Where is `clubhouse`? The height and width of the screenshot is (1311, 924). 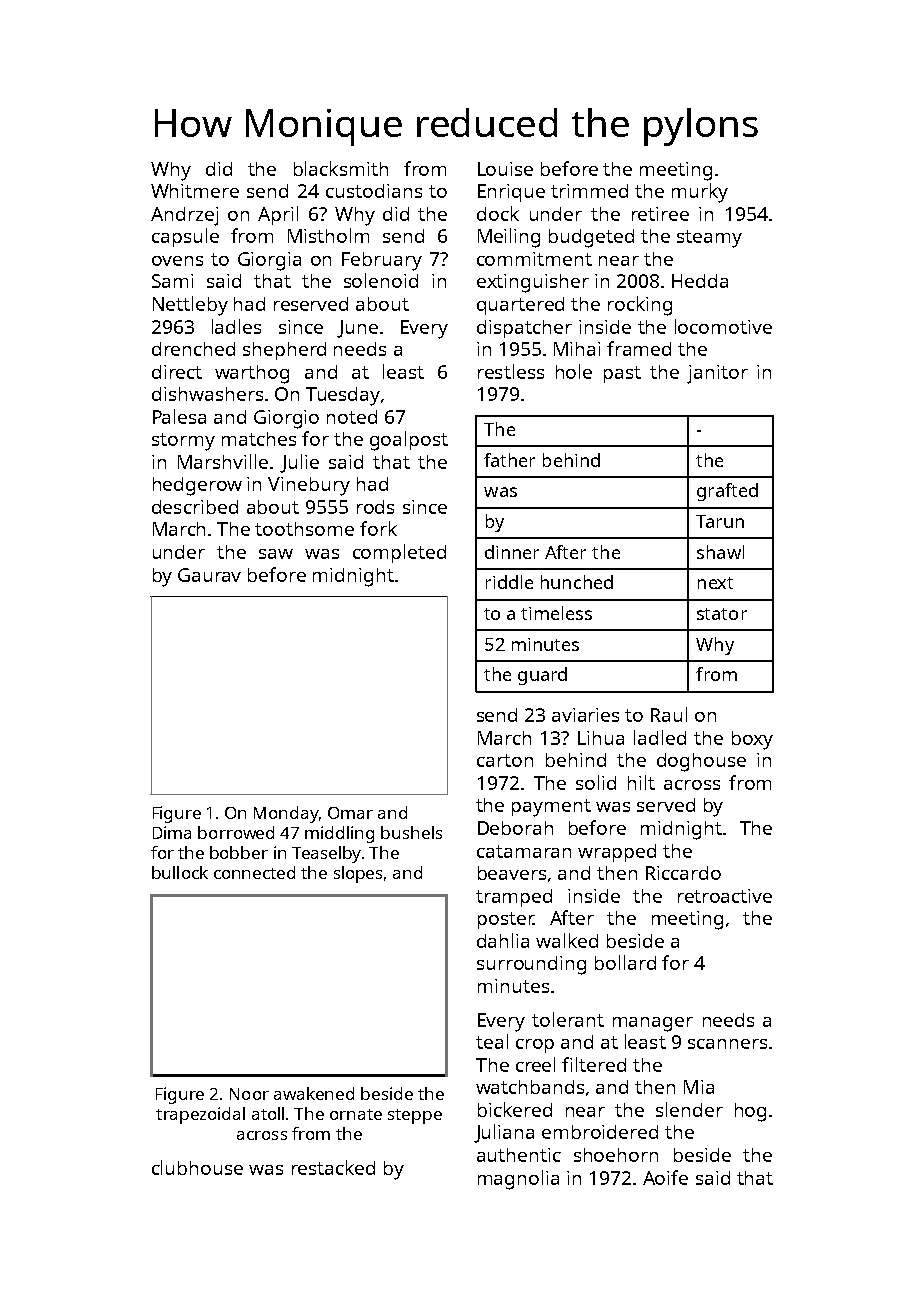
clubhouse is located at coordinates (197, 1167).
